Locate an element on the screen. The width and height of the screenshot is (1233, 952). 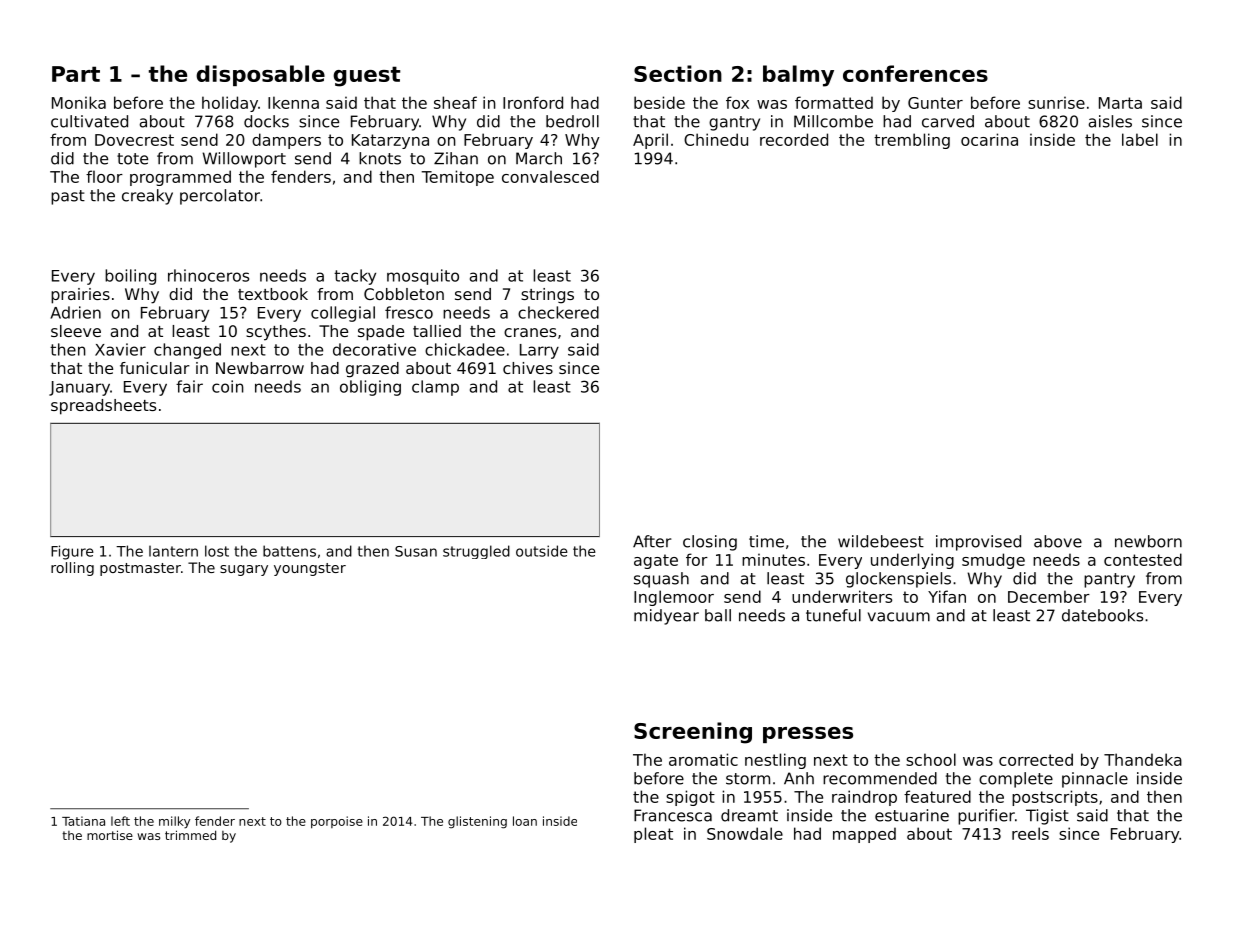
loan is located at coordinates (525, 821).
